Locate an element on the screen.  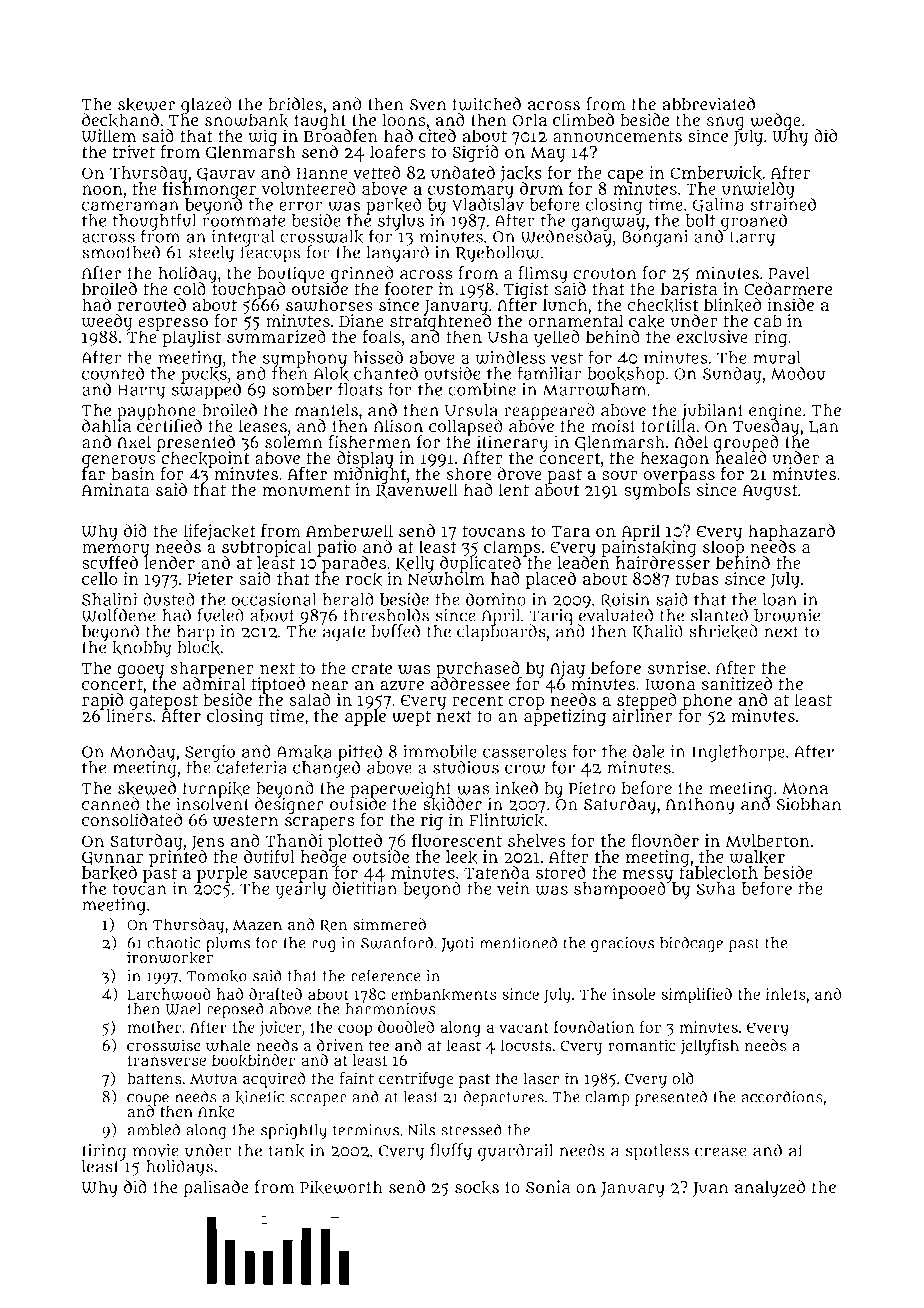
climbed is located at coordinates (583, 120).
